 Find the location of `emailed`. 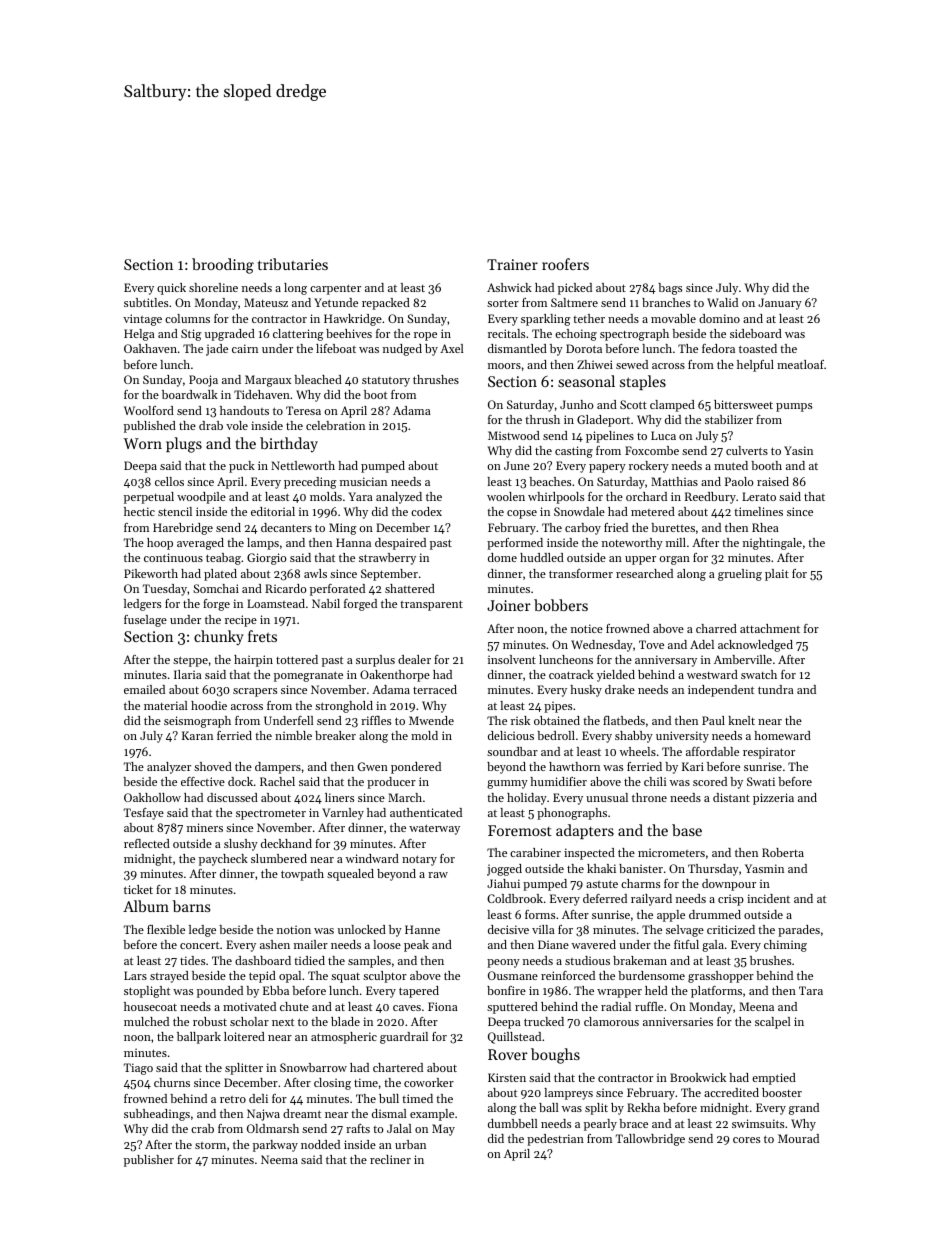

emailed is located at coordinates (144, 689).
